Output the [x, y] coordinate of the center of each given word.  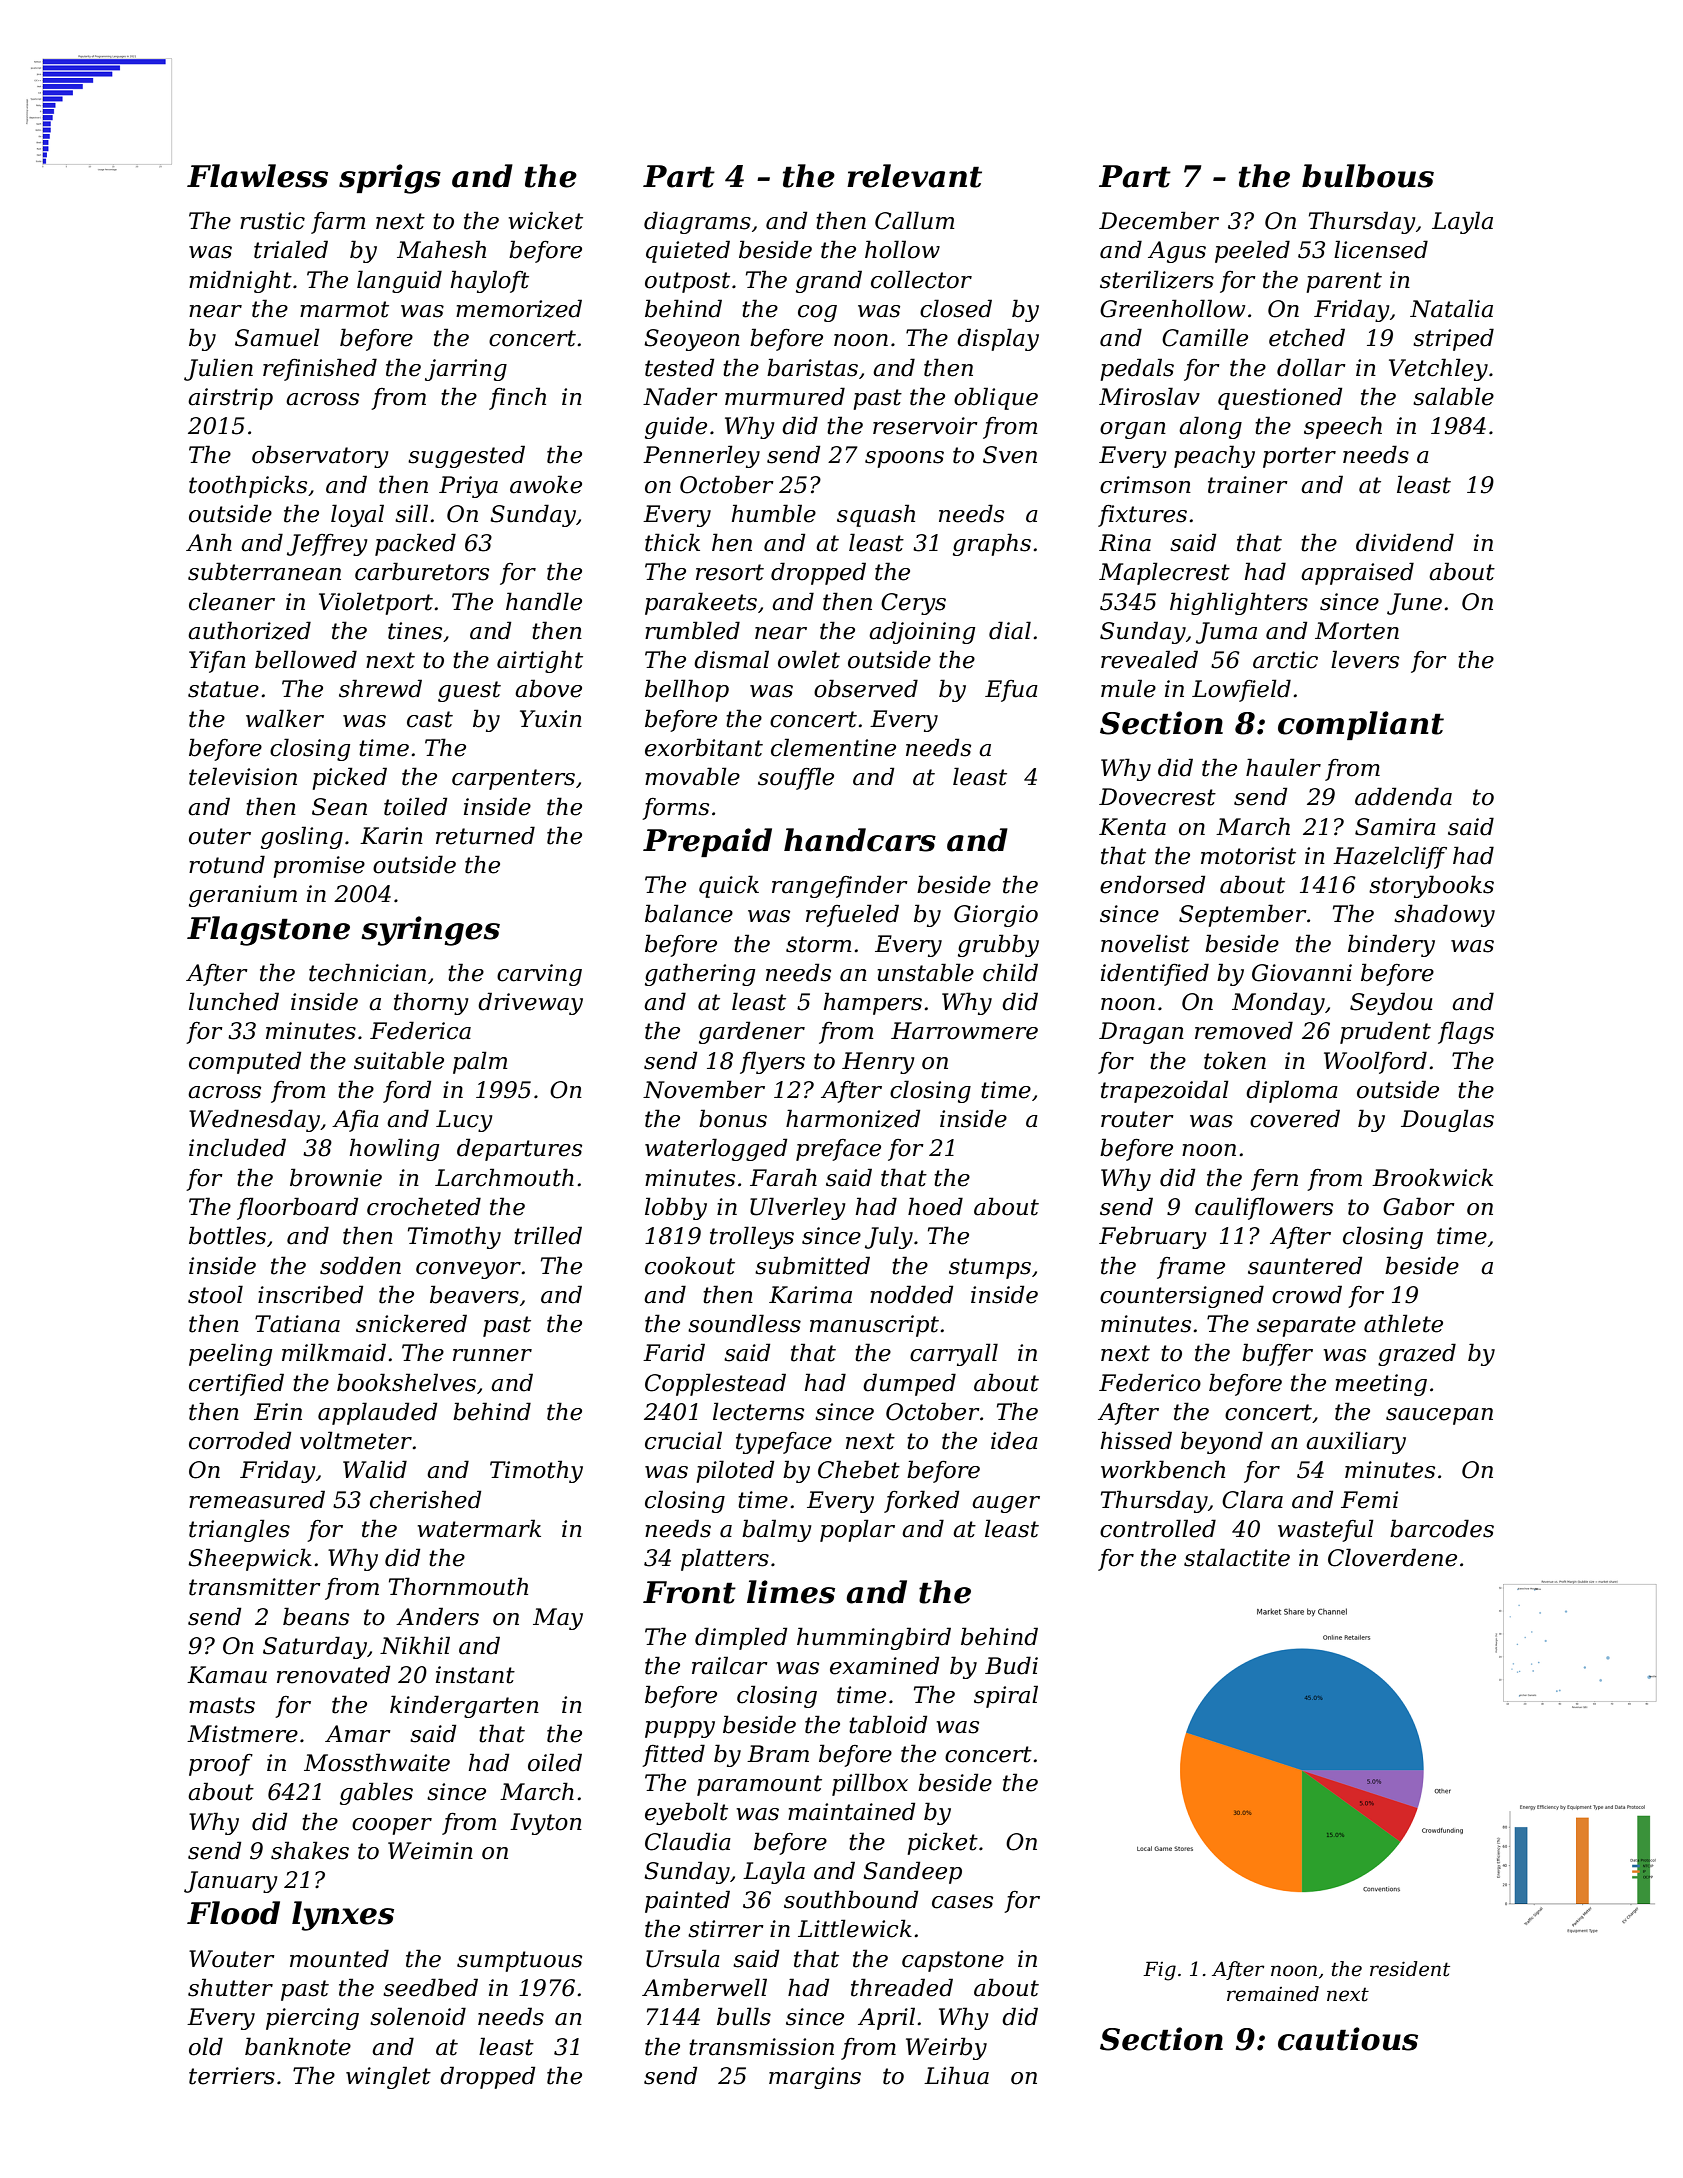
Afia [355, 1121]
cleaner [232, 601]
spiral [1006, 1696]
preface [838, 1150]
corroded [240, 1440]
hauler [1283, 767]
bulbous [1368, 176]
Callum [914, 220]
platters [725, 1559]
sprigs [390, 179]
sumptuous [519, 1961]
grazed [1417, 1354]
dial [1010, 630]
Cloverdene [1392, 1557]
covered [1295, 1118]
